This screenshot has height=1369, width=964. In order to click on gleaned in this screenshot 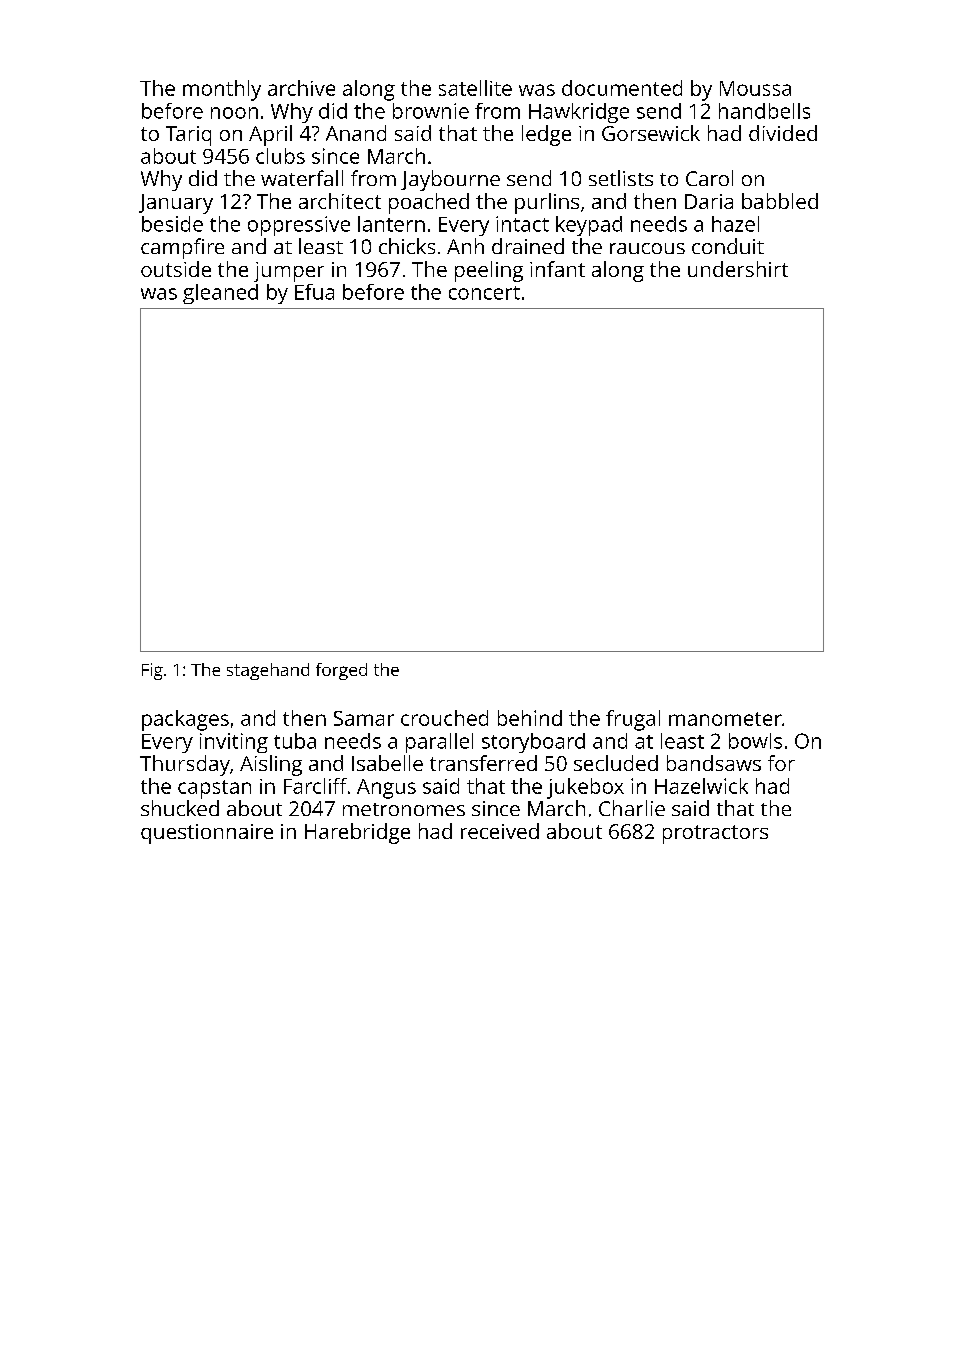, I will do `click(220, 294)`.
